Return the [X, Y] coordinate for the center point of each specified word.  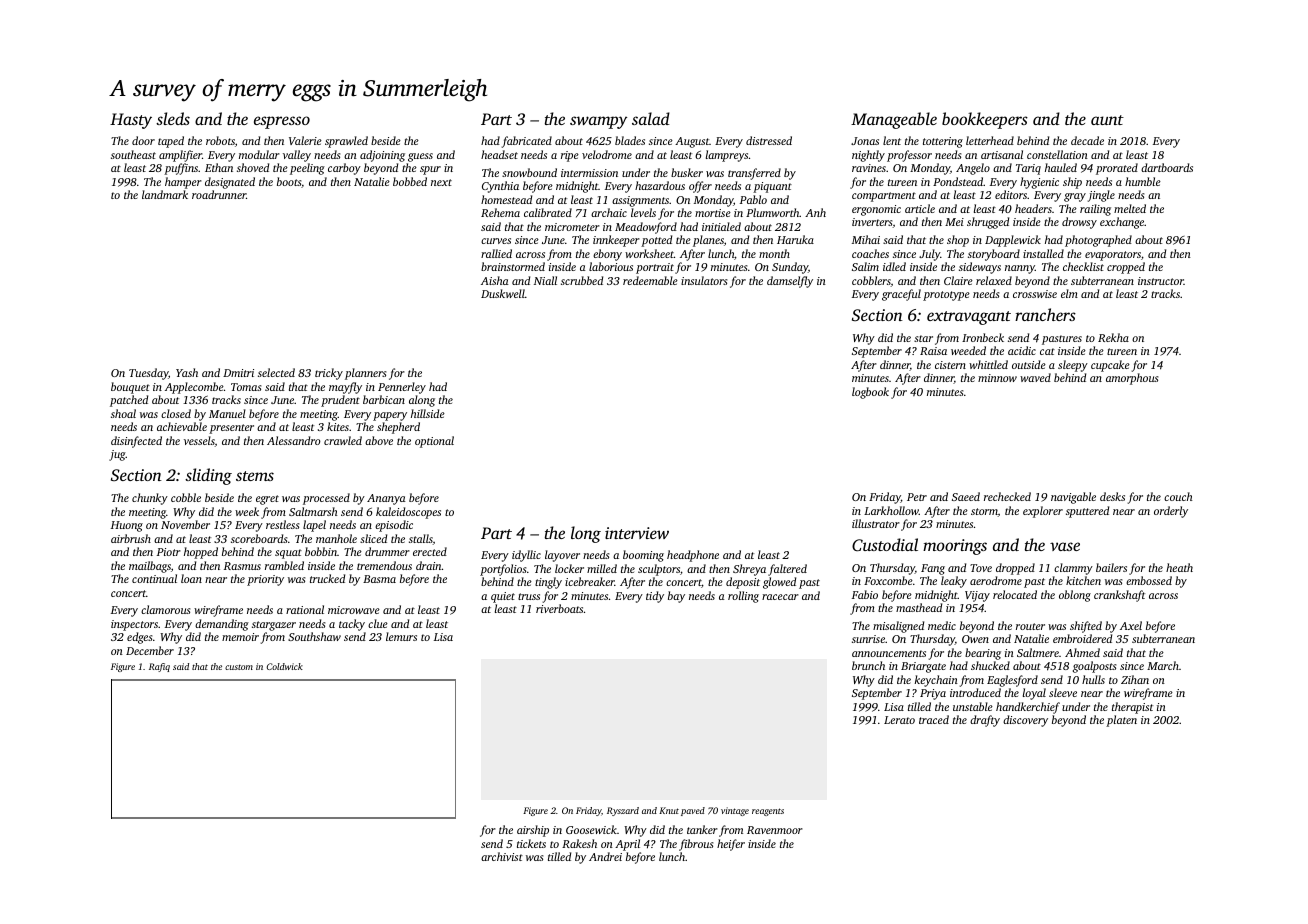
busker [687, 172]
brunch [868, 665]
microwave [354, 610]
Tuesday [148, 374]
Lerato [899, 720]
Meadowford [646, 228]
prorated [1117, 169]
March [1163, 665]
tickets [531, 843]
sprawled [346, 142]
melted [1130, 208]
